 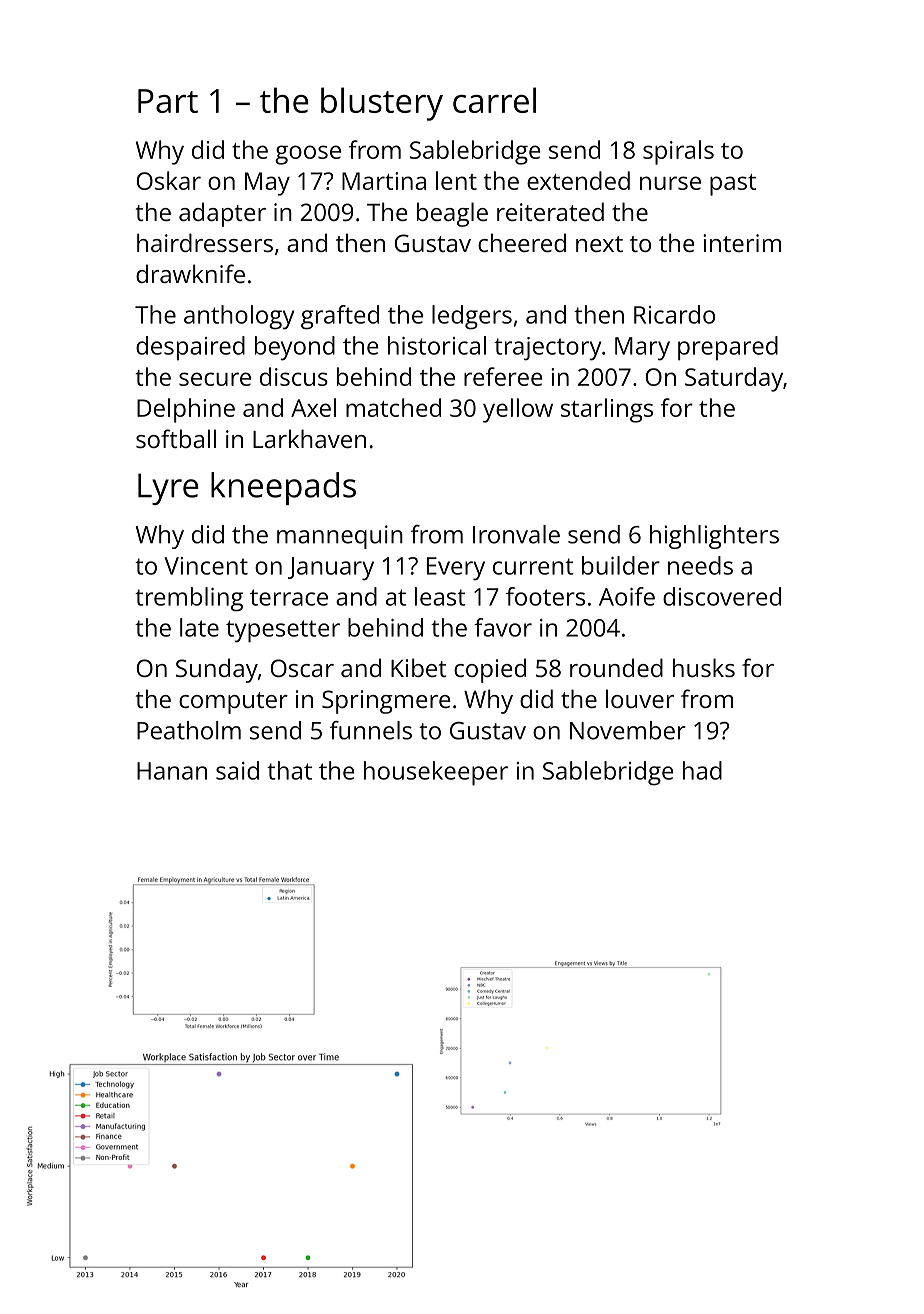 What do you see at coordinates (678, 152) in the screenshot?
I see `spirals` at bounding box center [678, 152].
